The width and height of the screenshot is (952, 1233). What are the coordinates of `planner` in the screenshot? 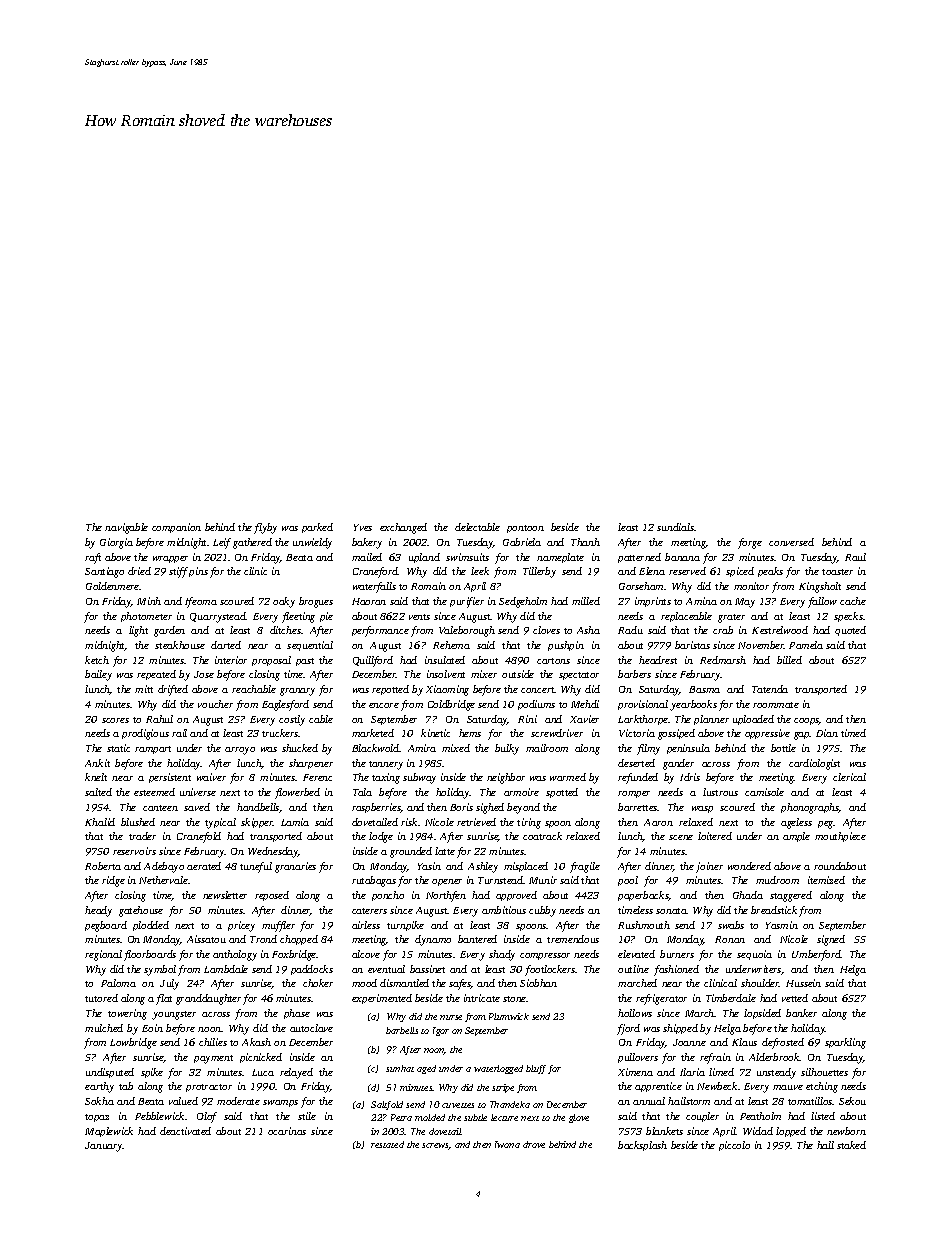 It's located at (711, 720).
